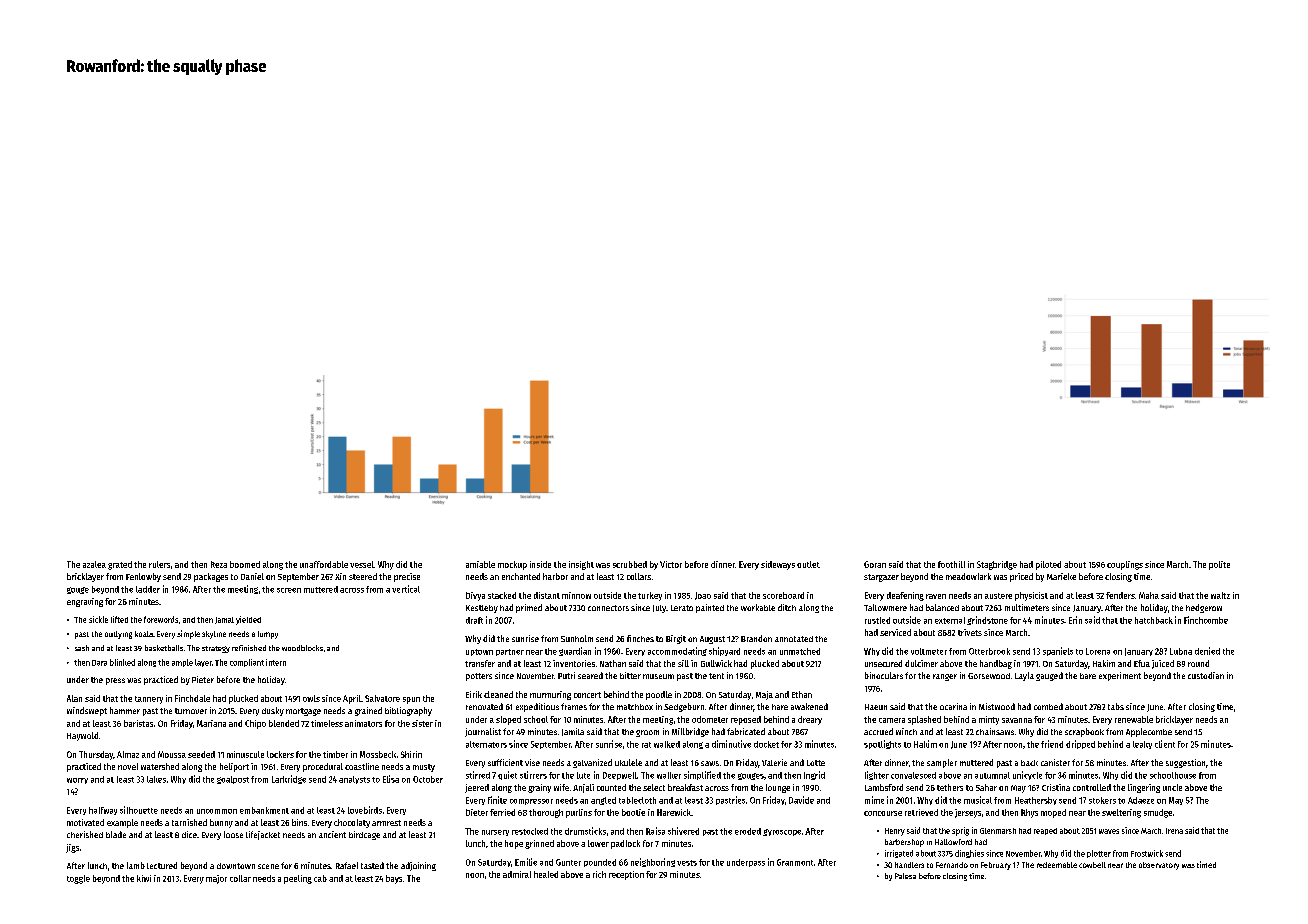 Image resolution: width=1308 pixels, height=924 pixels. What do you see at coordinates (568, 862) in the screenshot?
I see `Gunter` at bounding box center [568, 862].
